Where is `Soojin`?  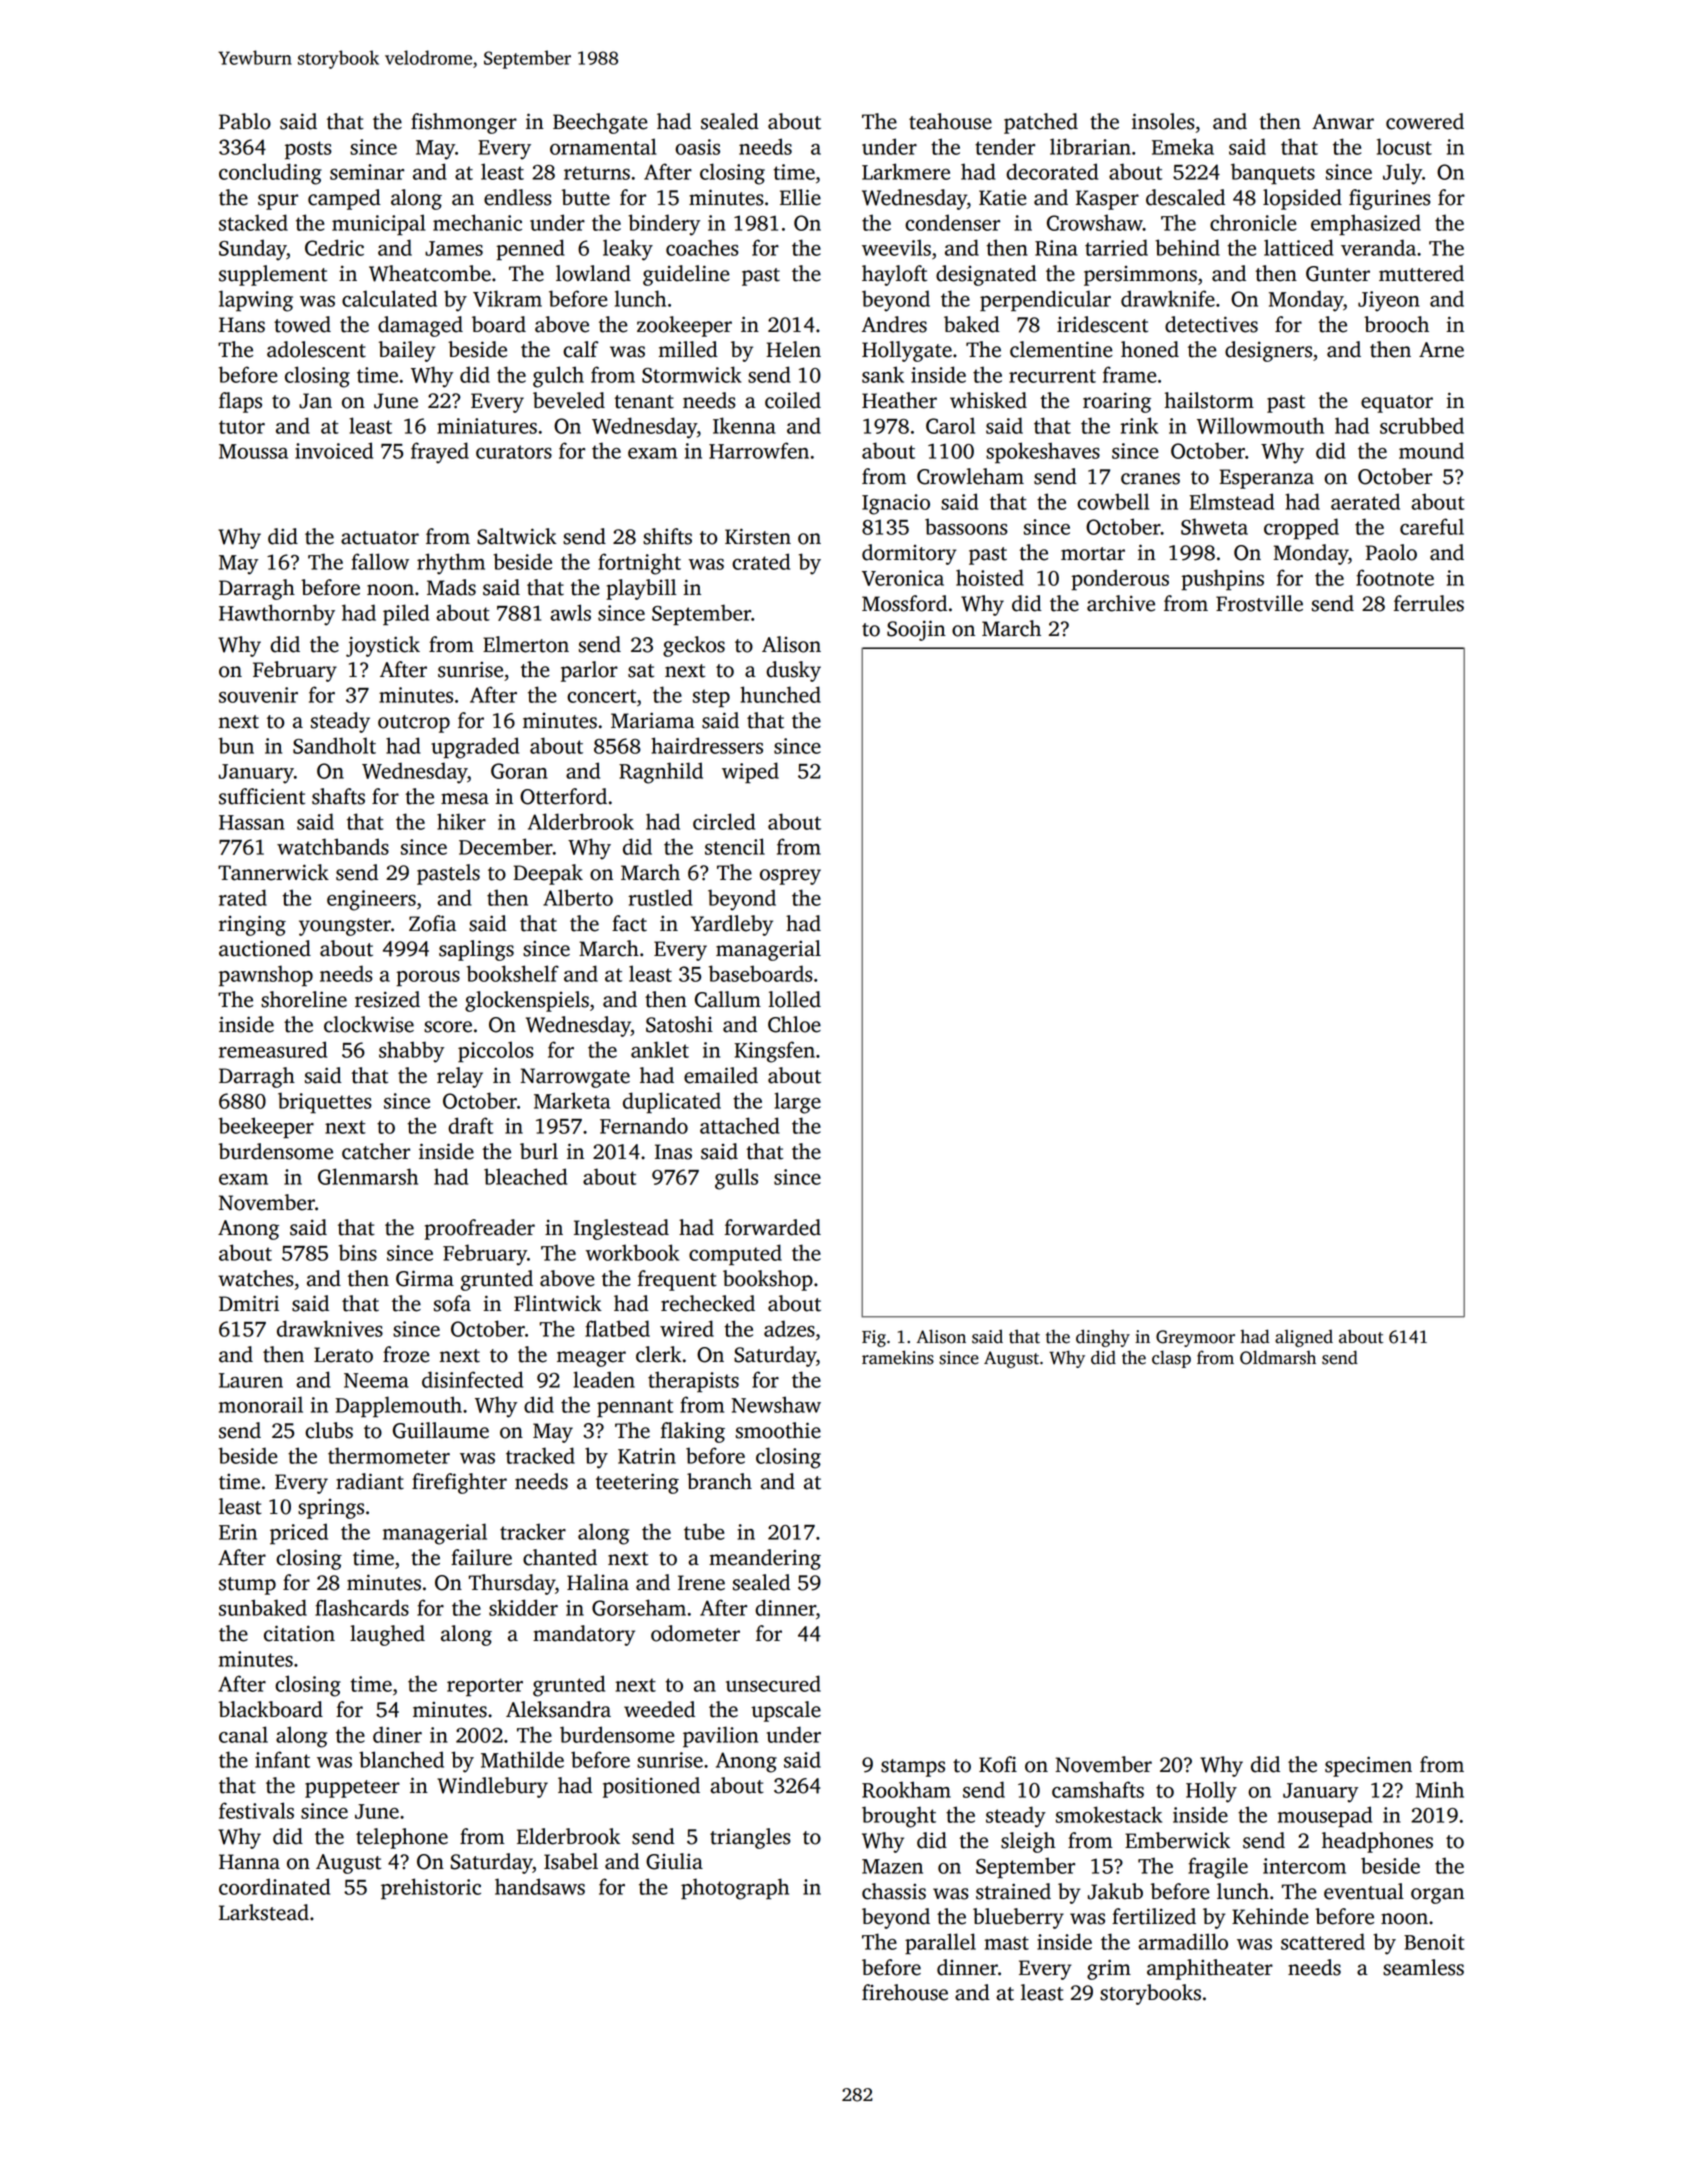 Soojin is located at coordinates (916, 630).
